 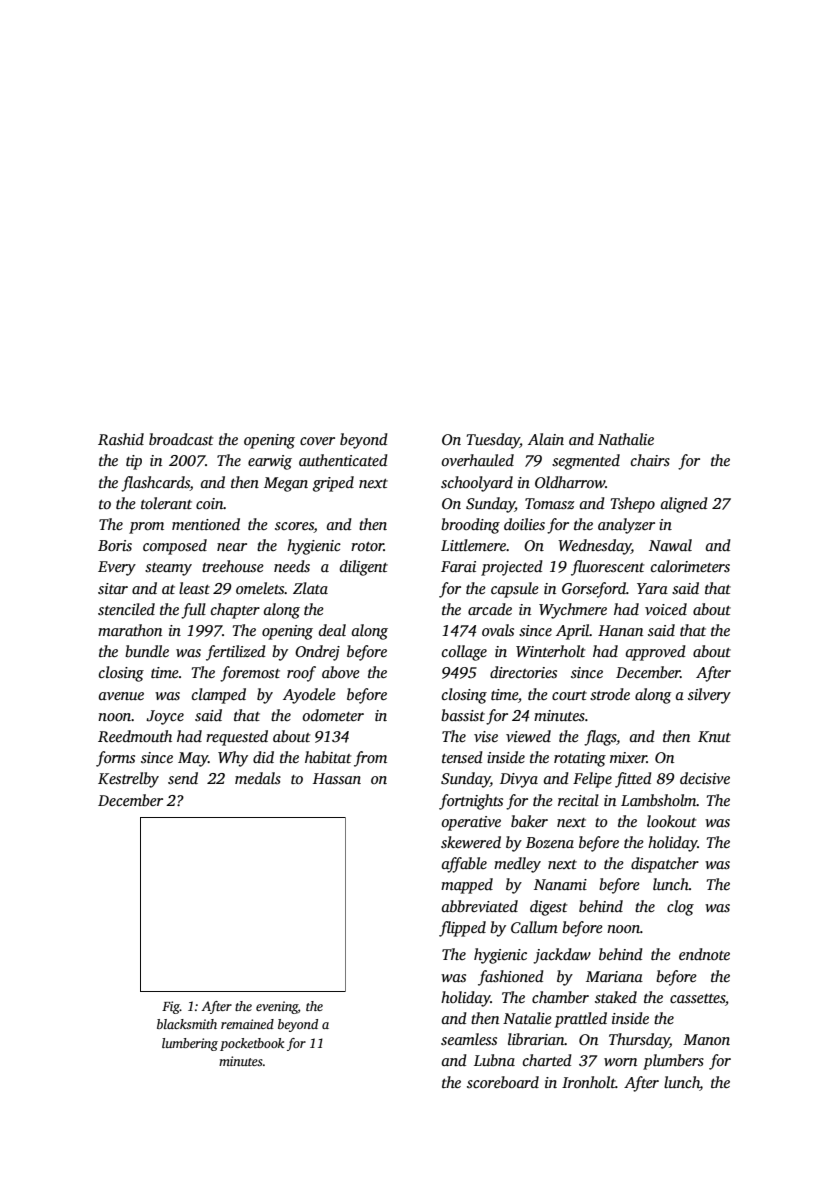 I want to click on earwig, so click(x=270, y=462).
